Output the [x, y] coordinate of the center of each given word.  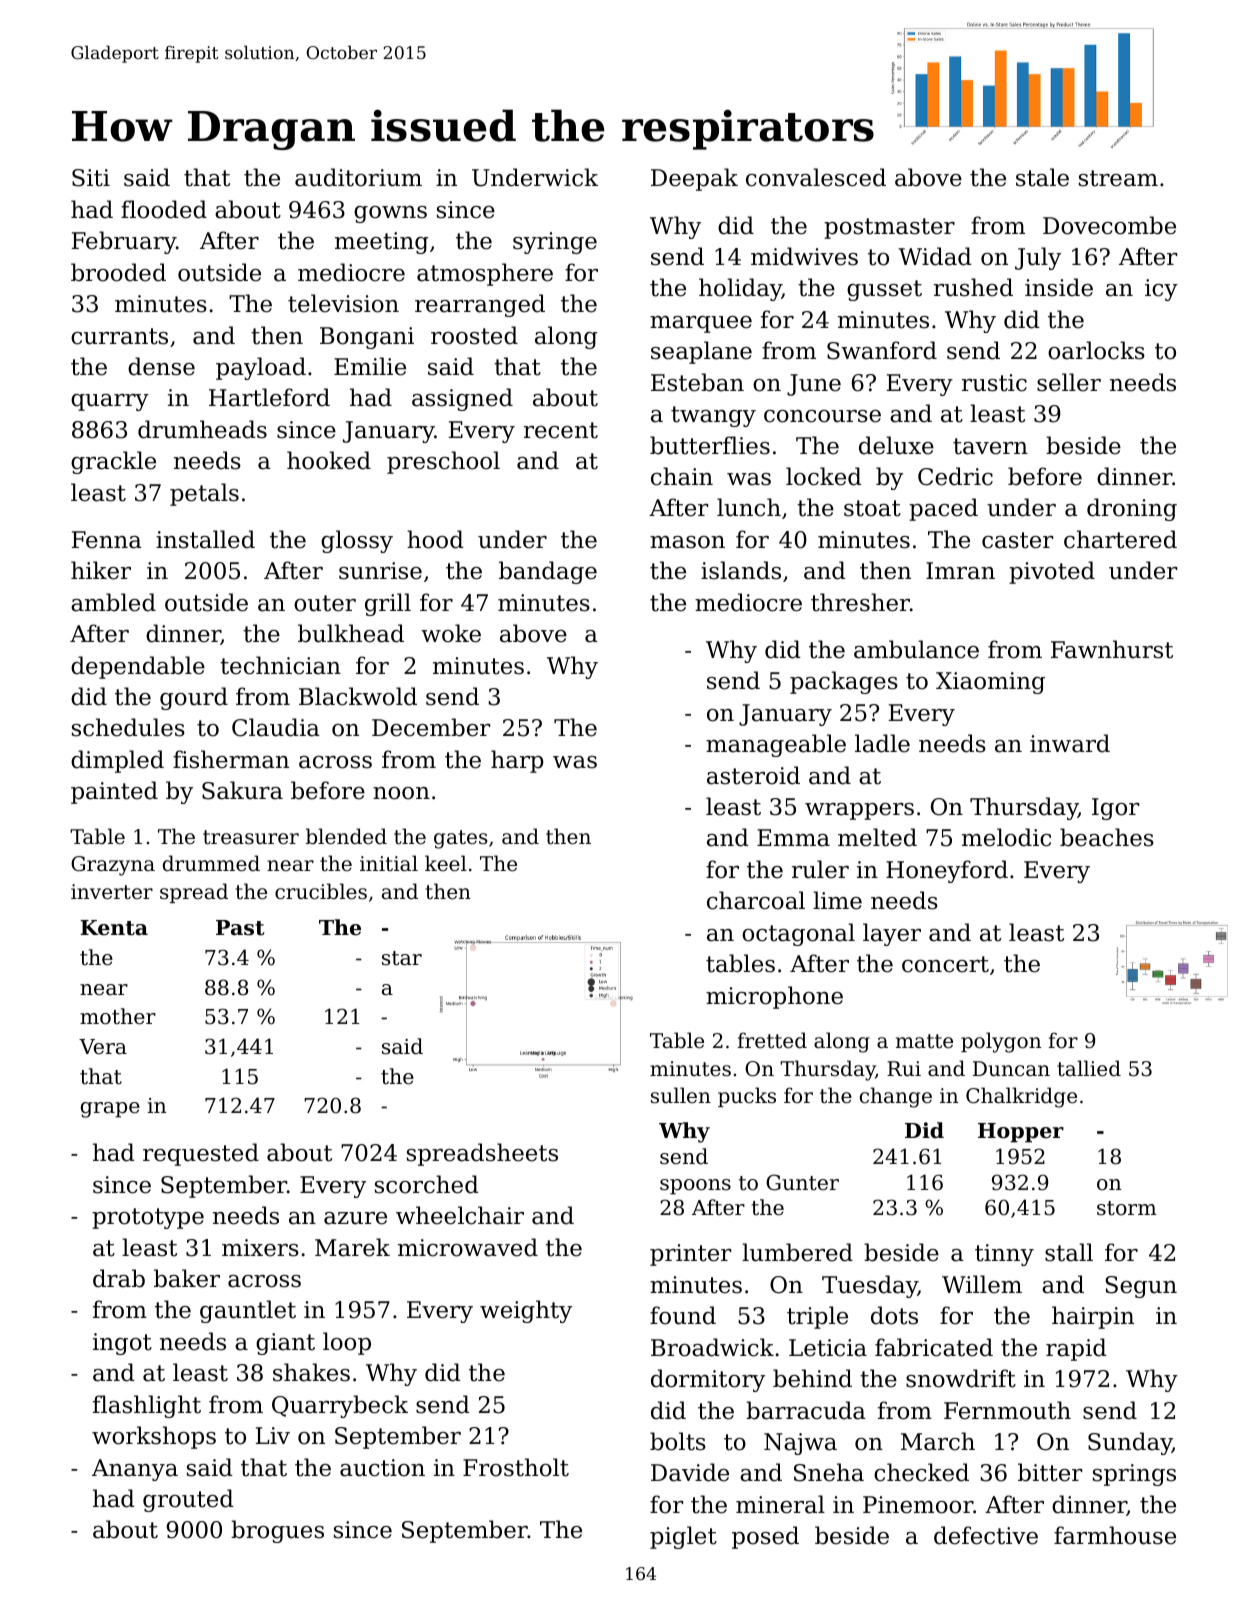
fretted [772, 1040]
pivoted [1052, 572]
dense [161, 366]
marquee [701, 324]
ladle [882, 743]
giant [285, 1344]
